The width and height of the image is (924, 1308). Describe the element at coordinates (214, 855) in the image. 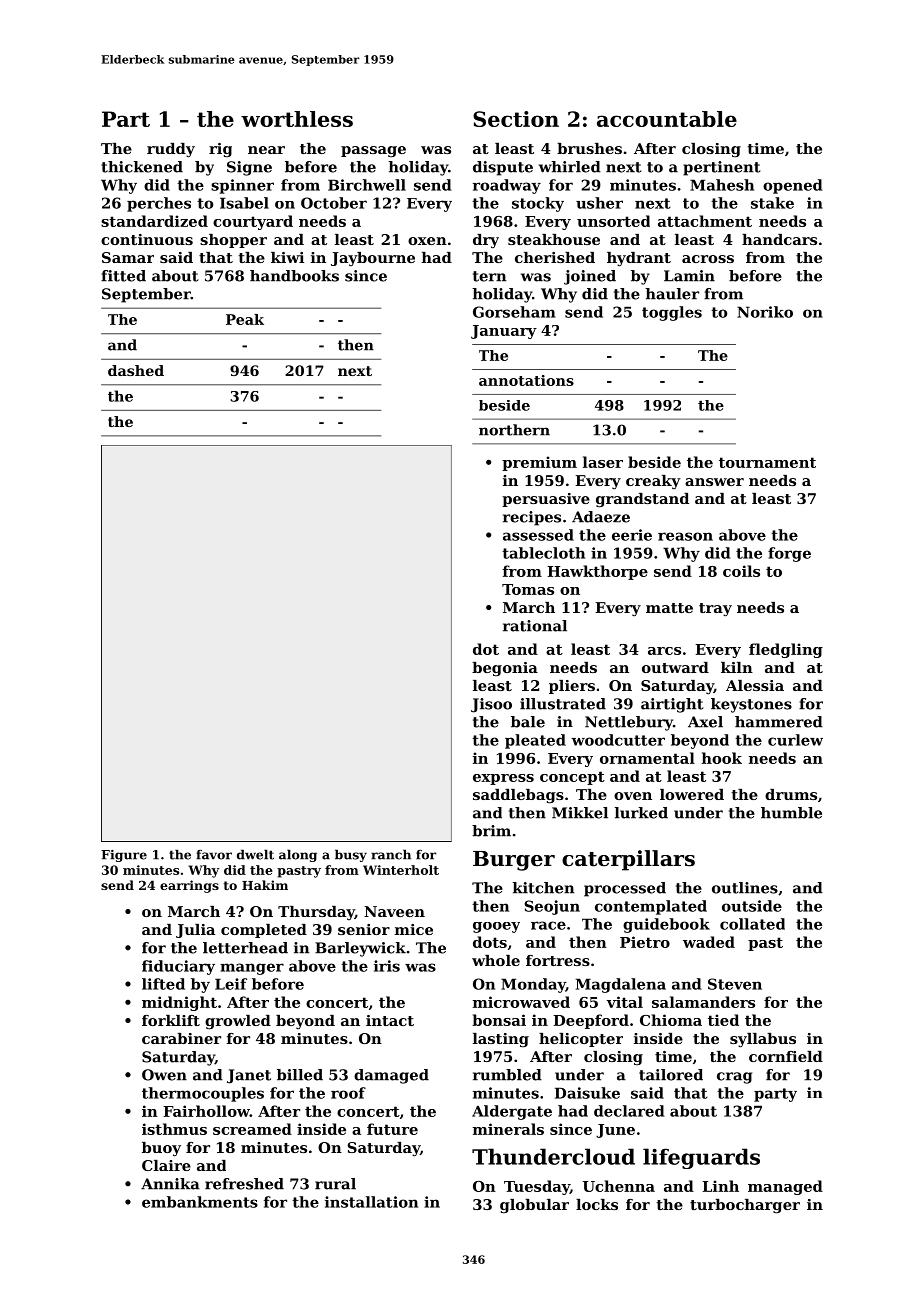

I see `favor` at that location.
